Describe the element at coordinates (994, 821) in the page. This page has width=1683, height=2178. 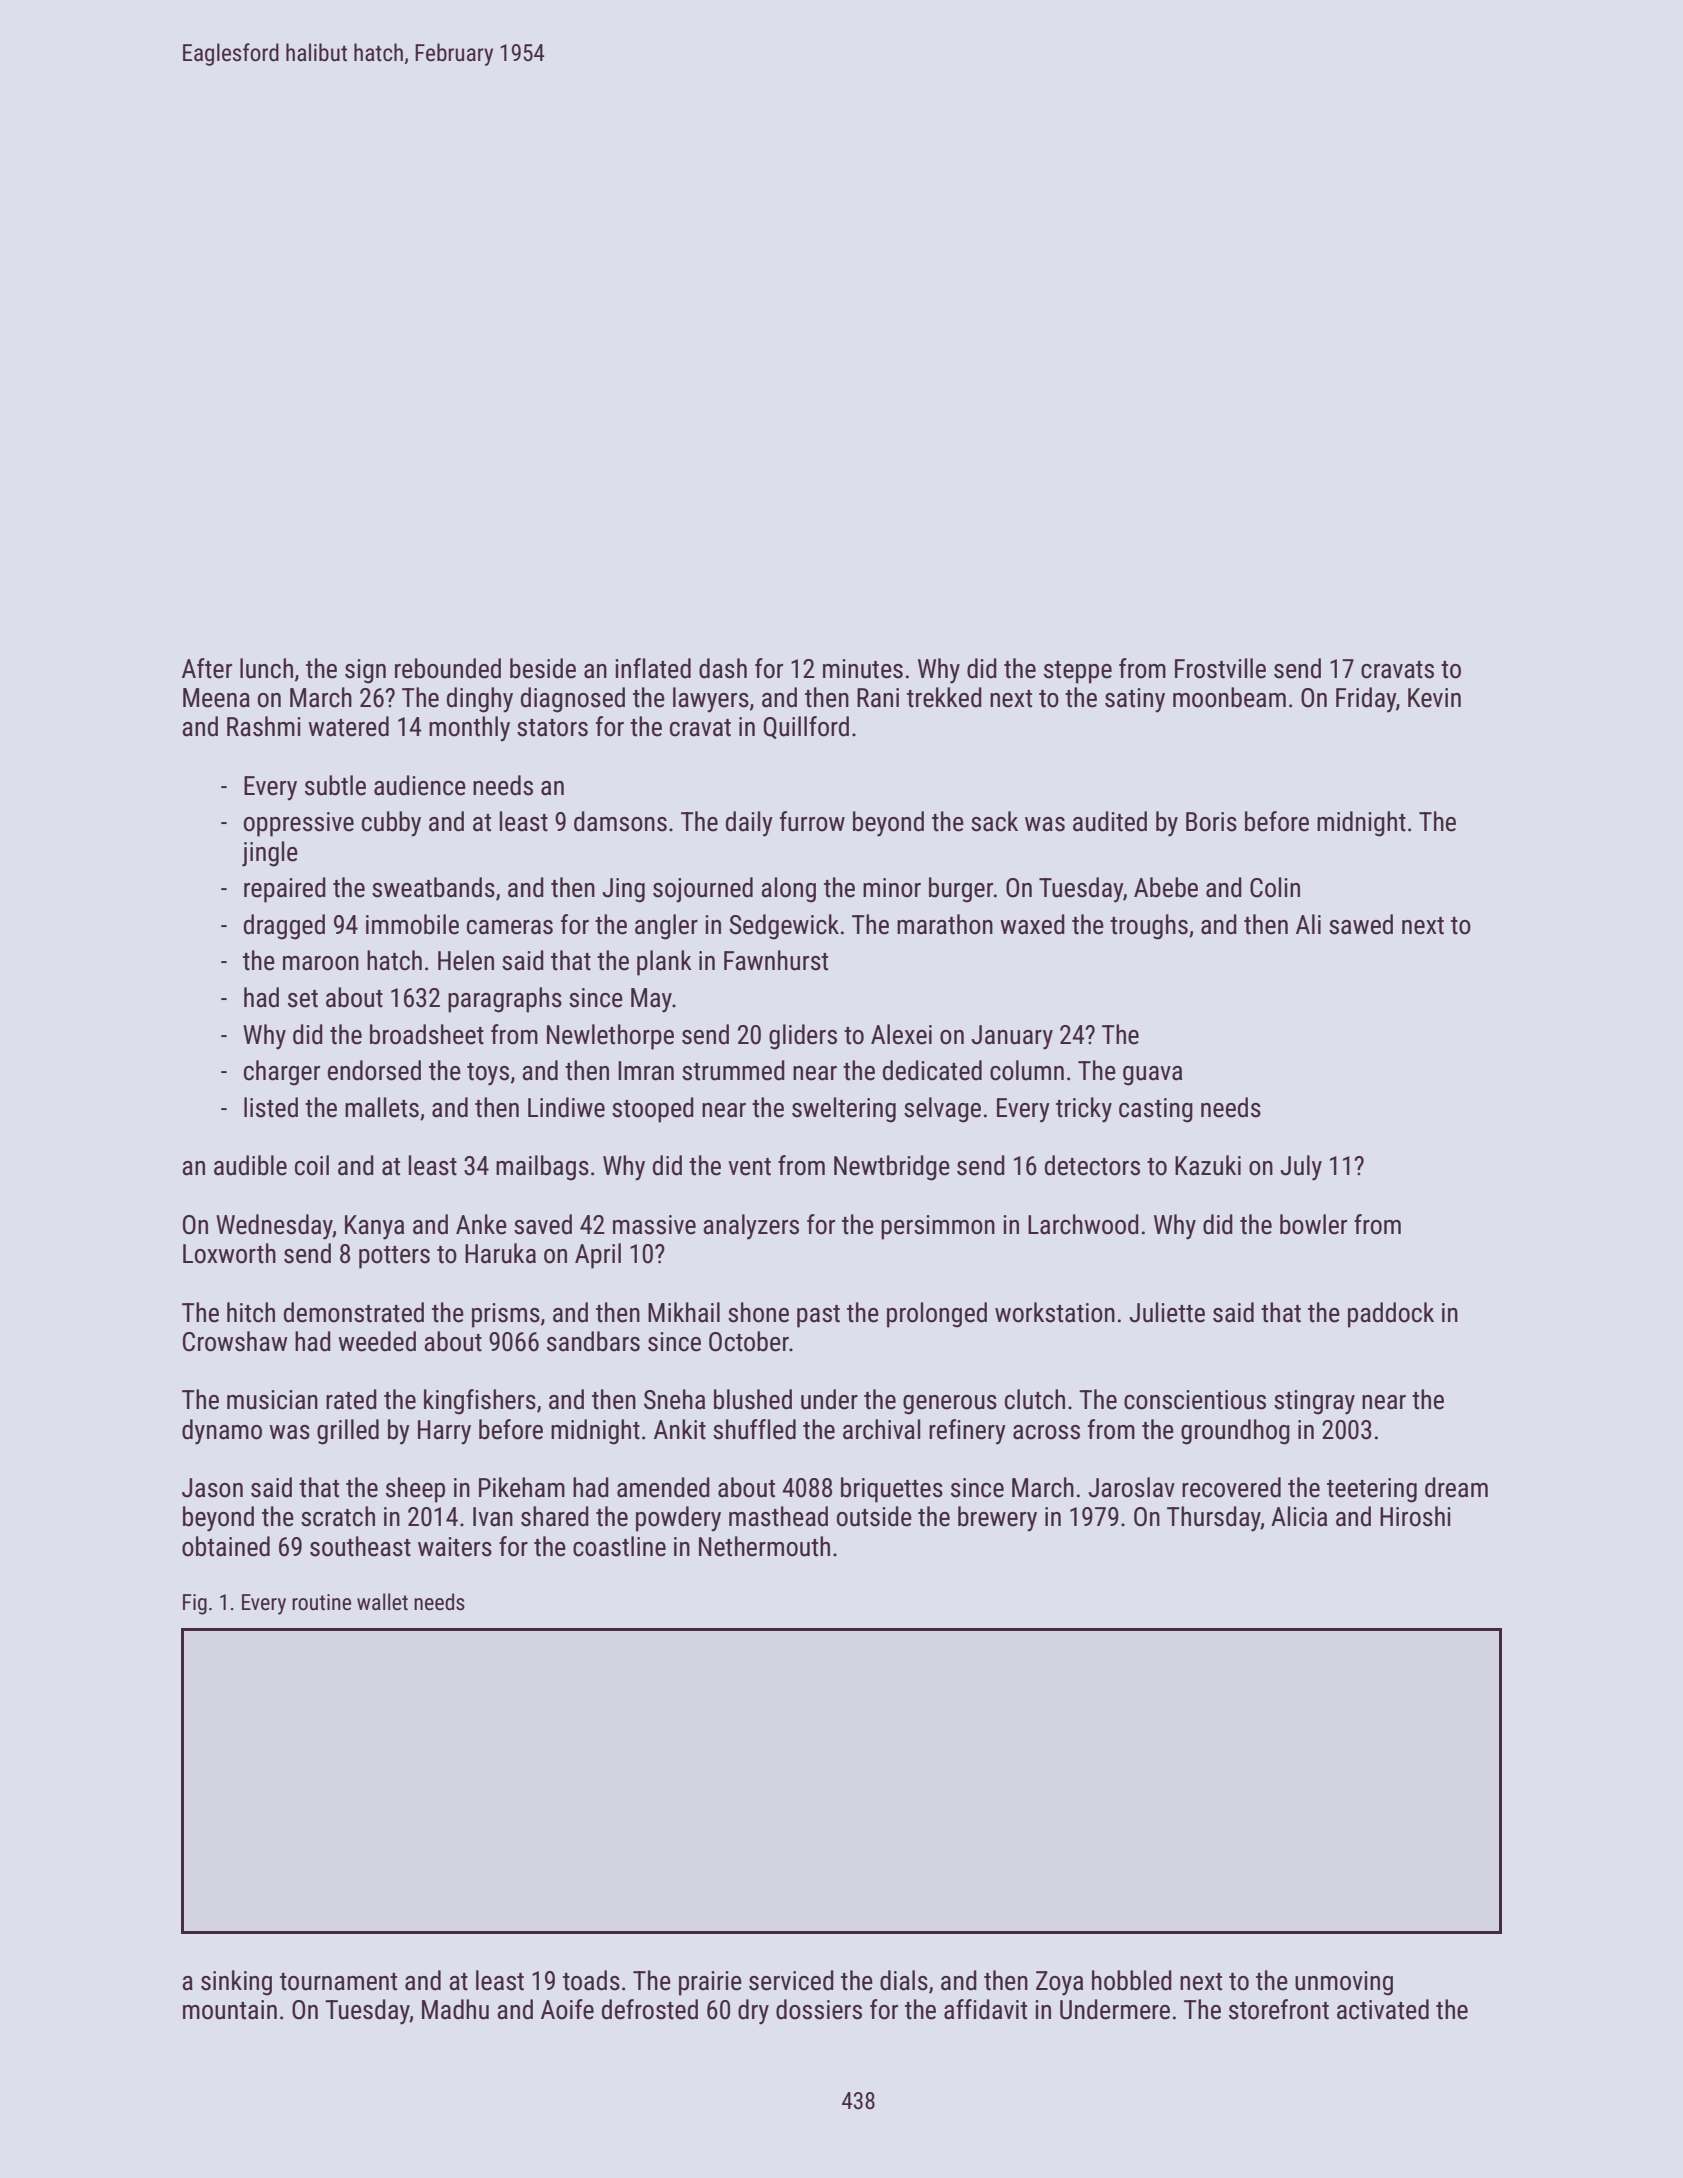
I see `sack` at that location.
